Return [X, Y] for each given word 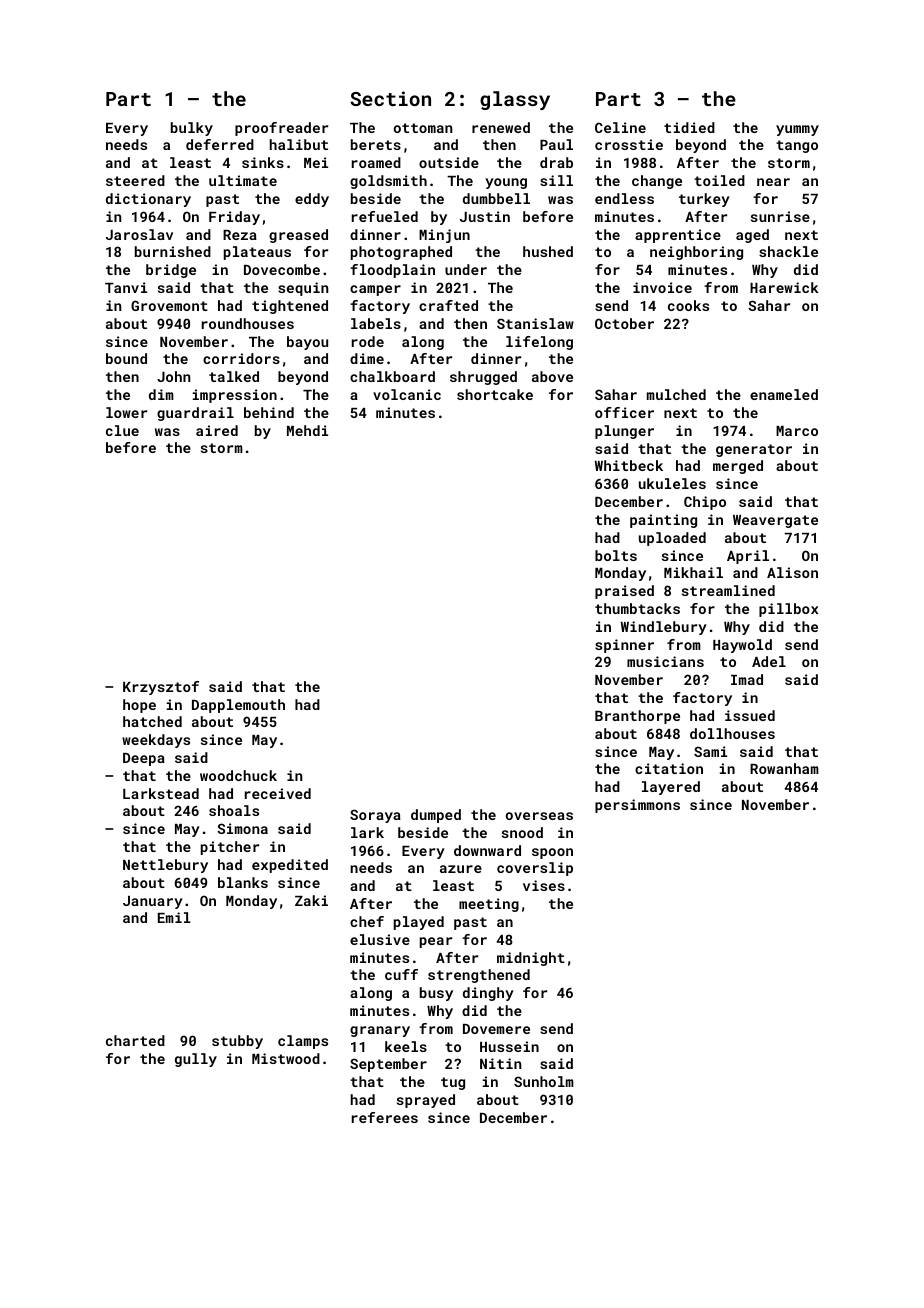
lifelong [539, 343]
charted [135, 1040]
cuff [401, 974]
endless [624, 198]
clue [122, 430]
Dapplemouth [238, 706]
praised [624, 592]
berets [376, 144]
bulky [192, 129]
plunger [624, 432]
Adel [769, 661]
